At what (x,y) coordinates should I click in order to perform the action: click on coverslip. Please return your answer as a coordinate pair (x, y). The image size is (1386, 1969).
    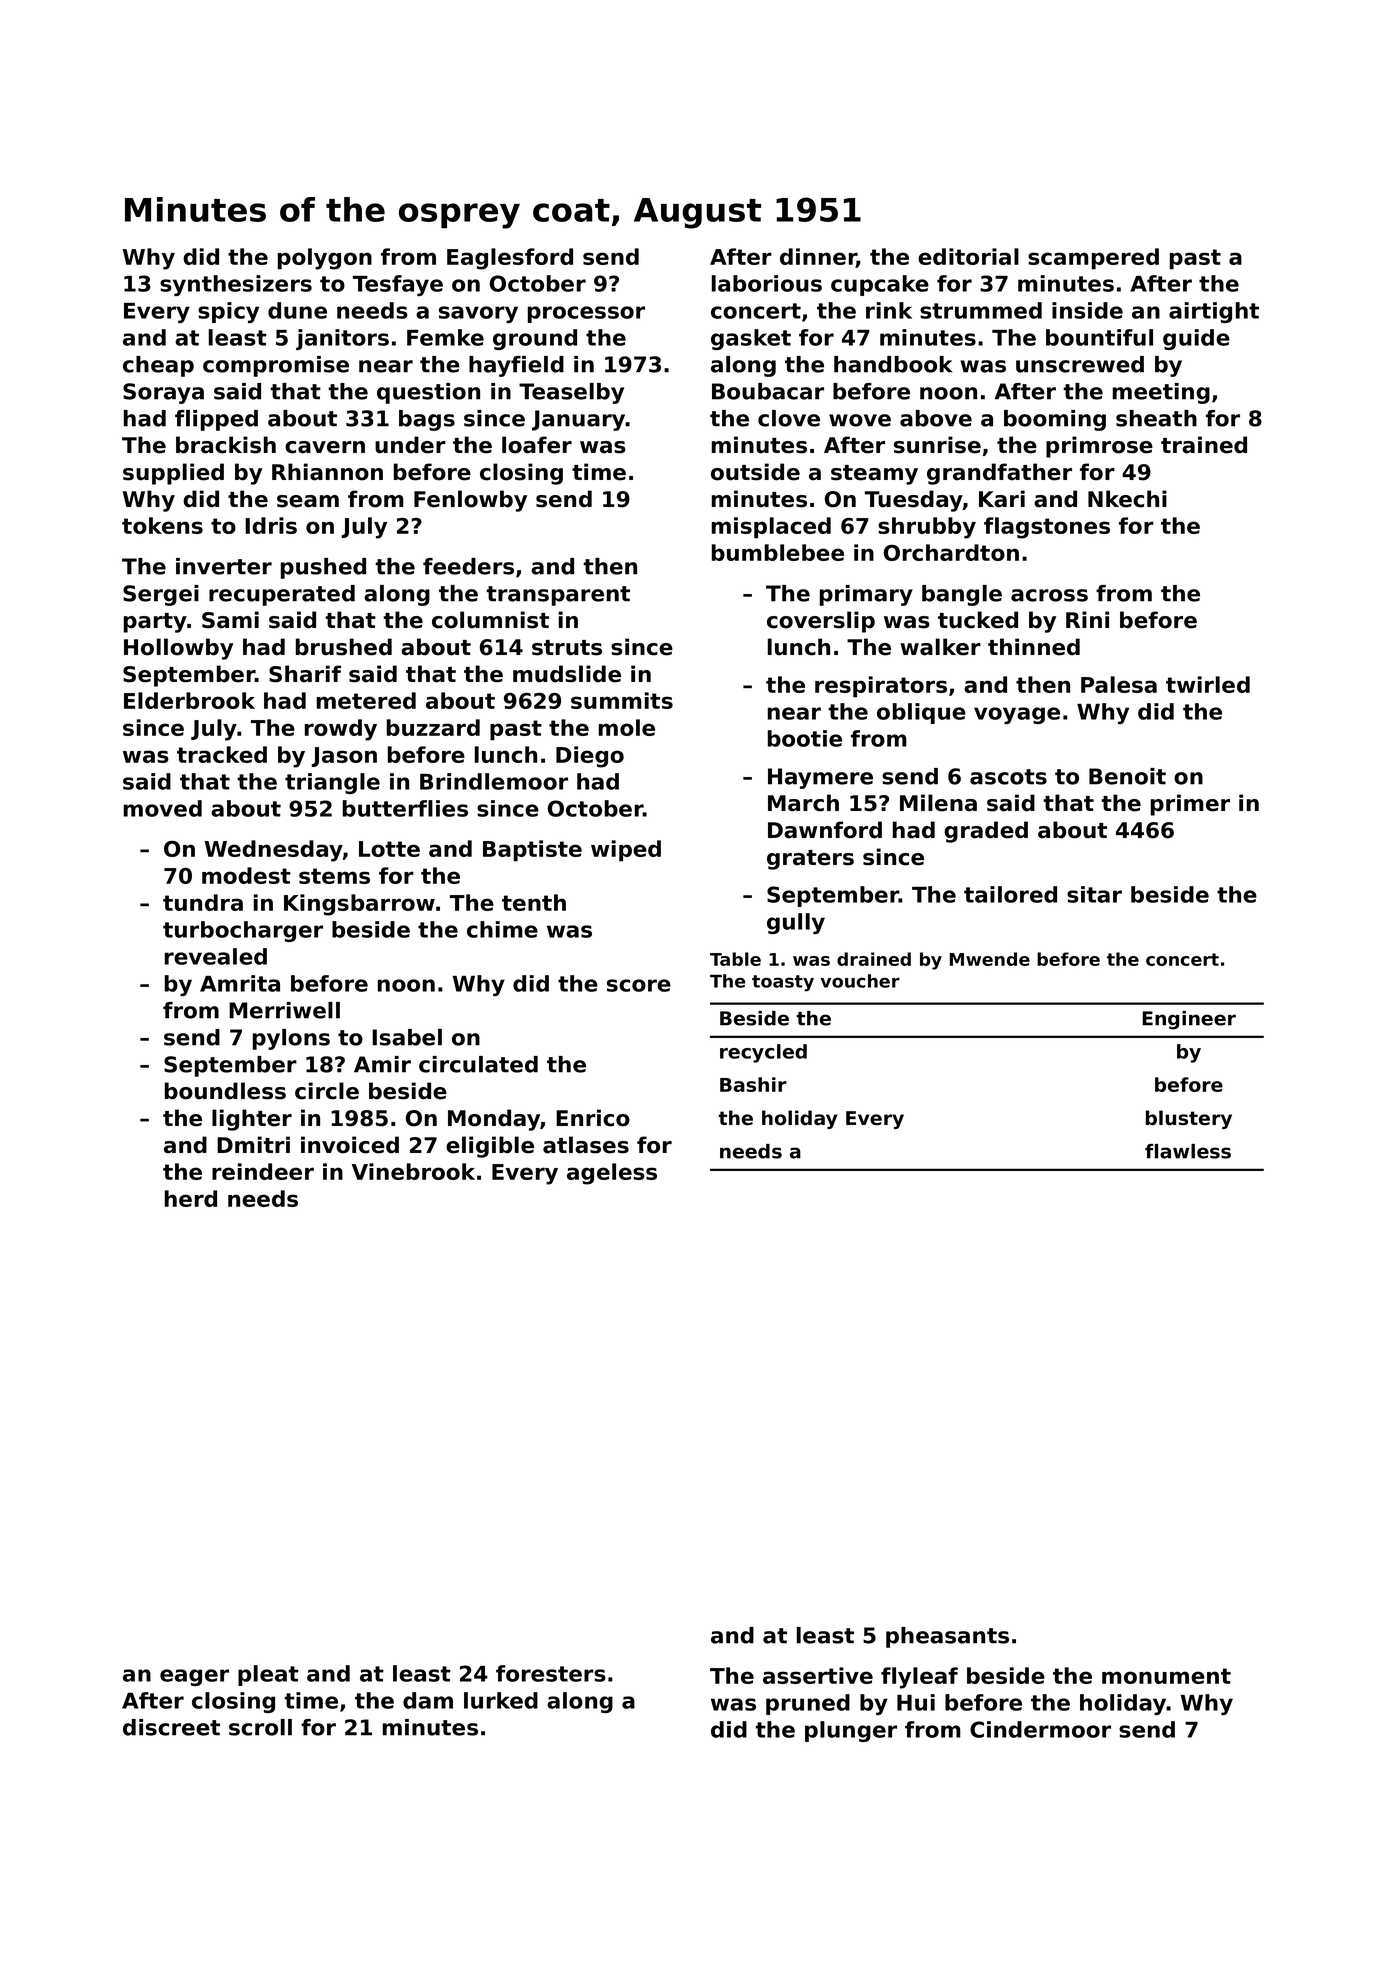
    Looking at the image, I should click on (821, 622).
